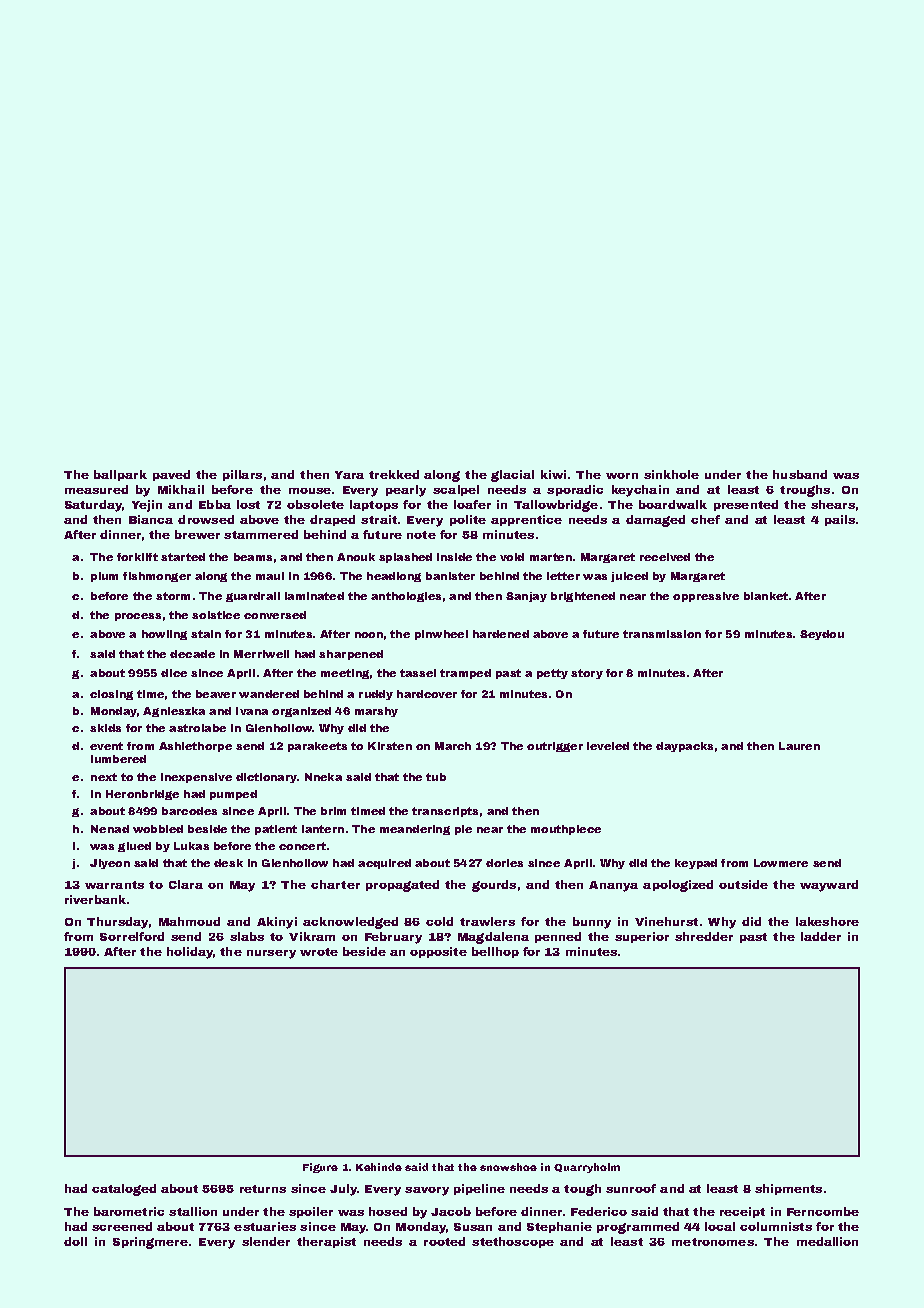 Image resolution: width=924 pixels, height=1308 pixels. I want to click on paved, so click(171, 475).
